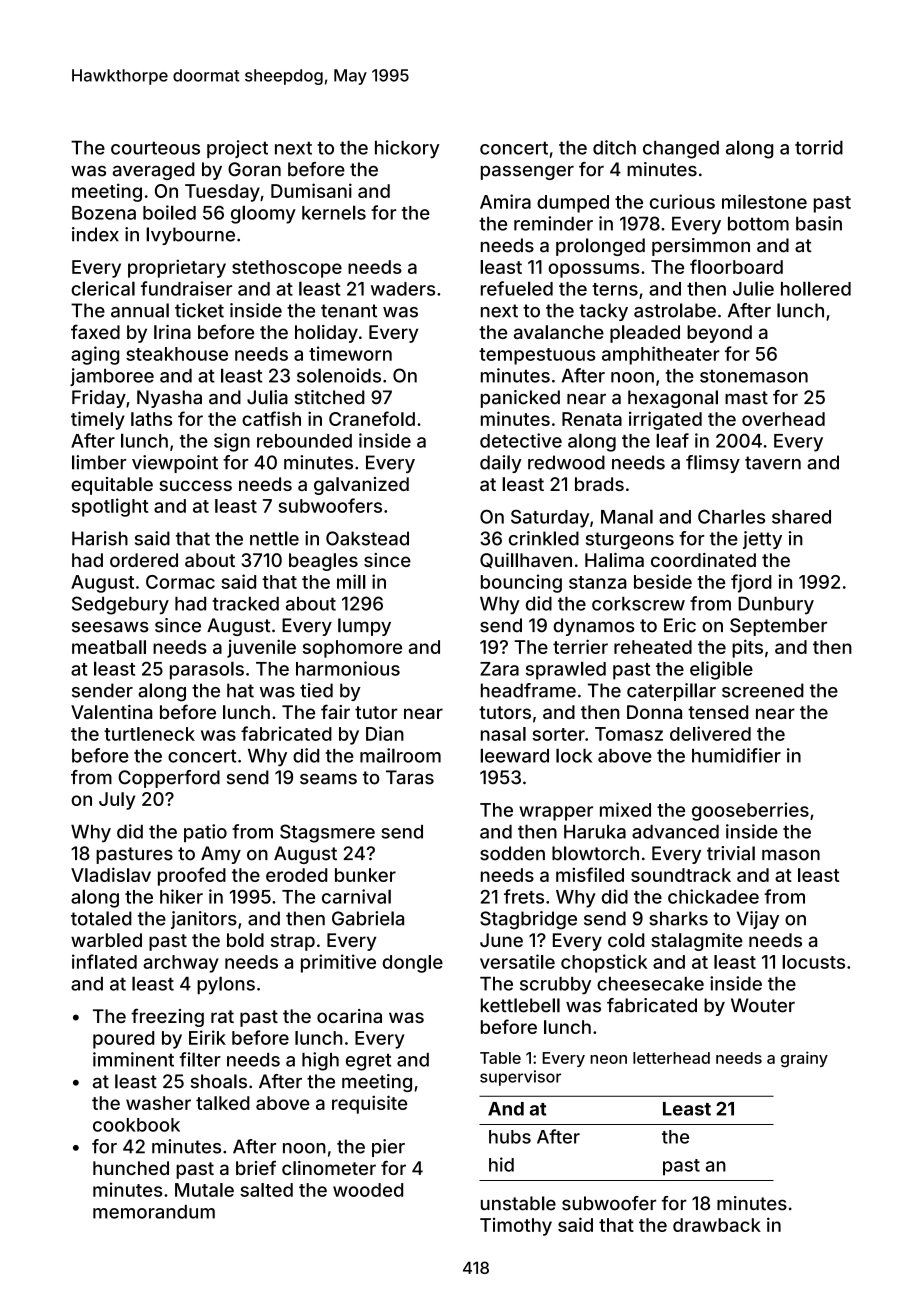 This screenshot has height=1311, width=924. I want to click on scrubby, so click(555, 986).
